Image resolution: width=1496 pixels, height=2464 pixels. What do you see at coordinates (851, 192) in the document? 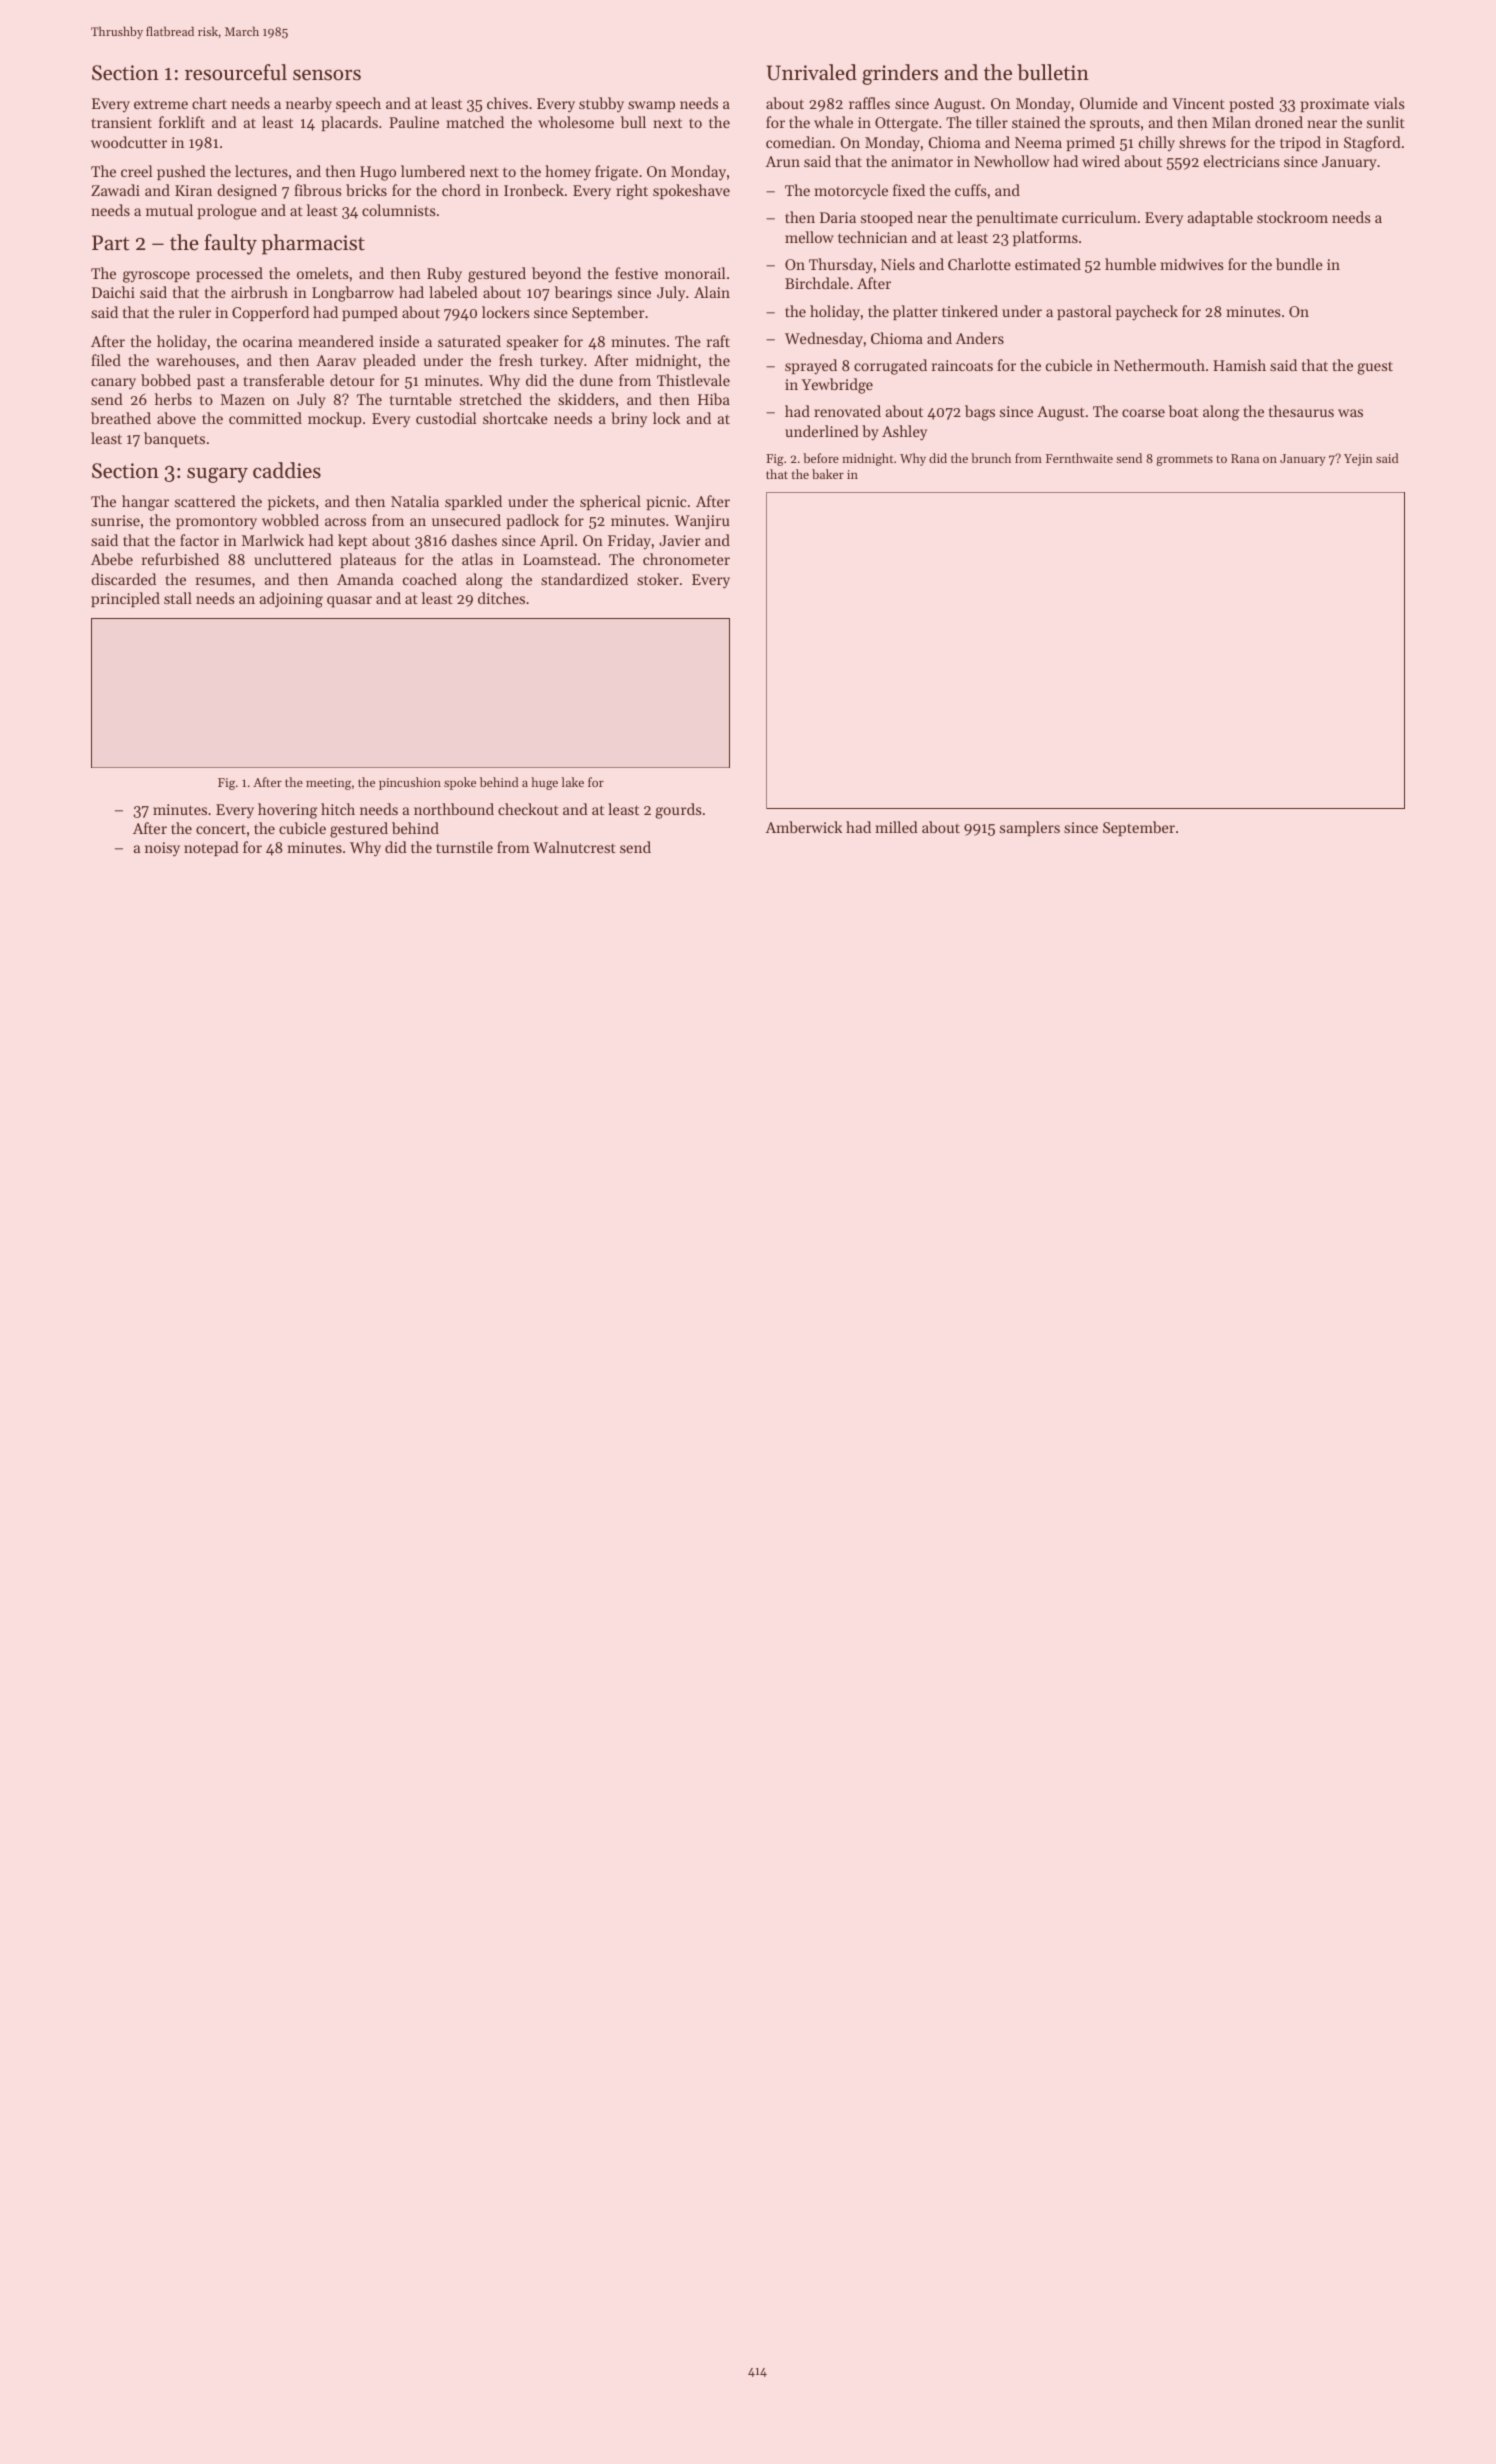
I see `motorcycle` at bounding box center [851, 192].
